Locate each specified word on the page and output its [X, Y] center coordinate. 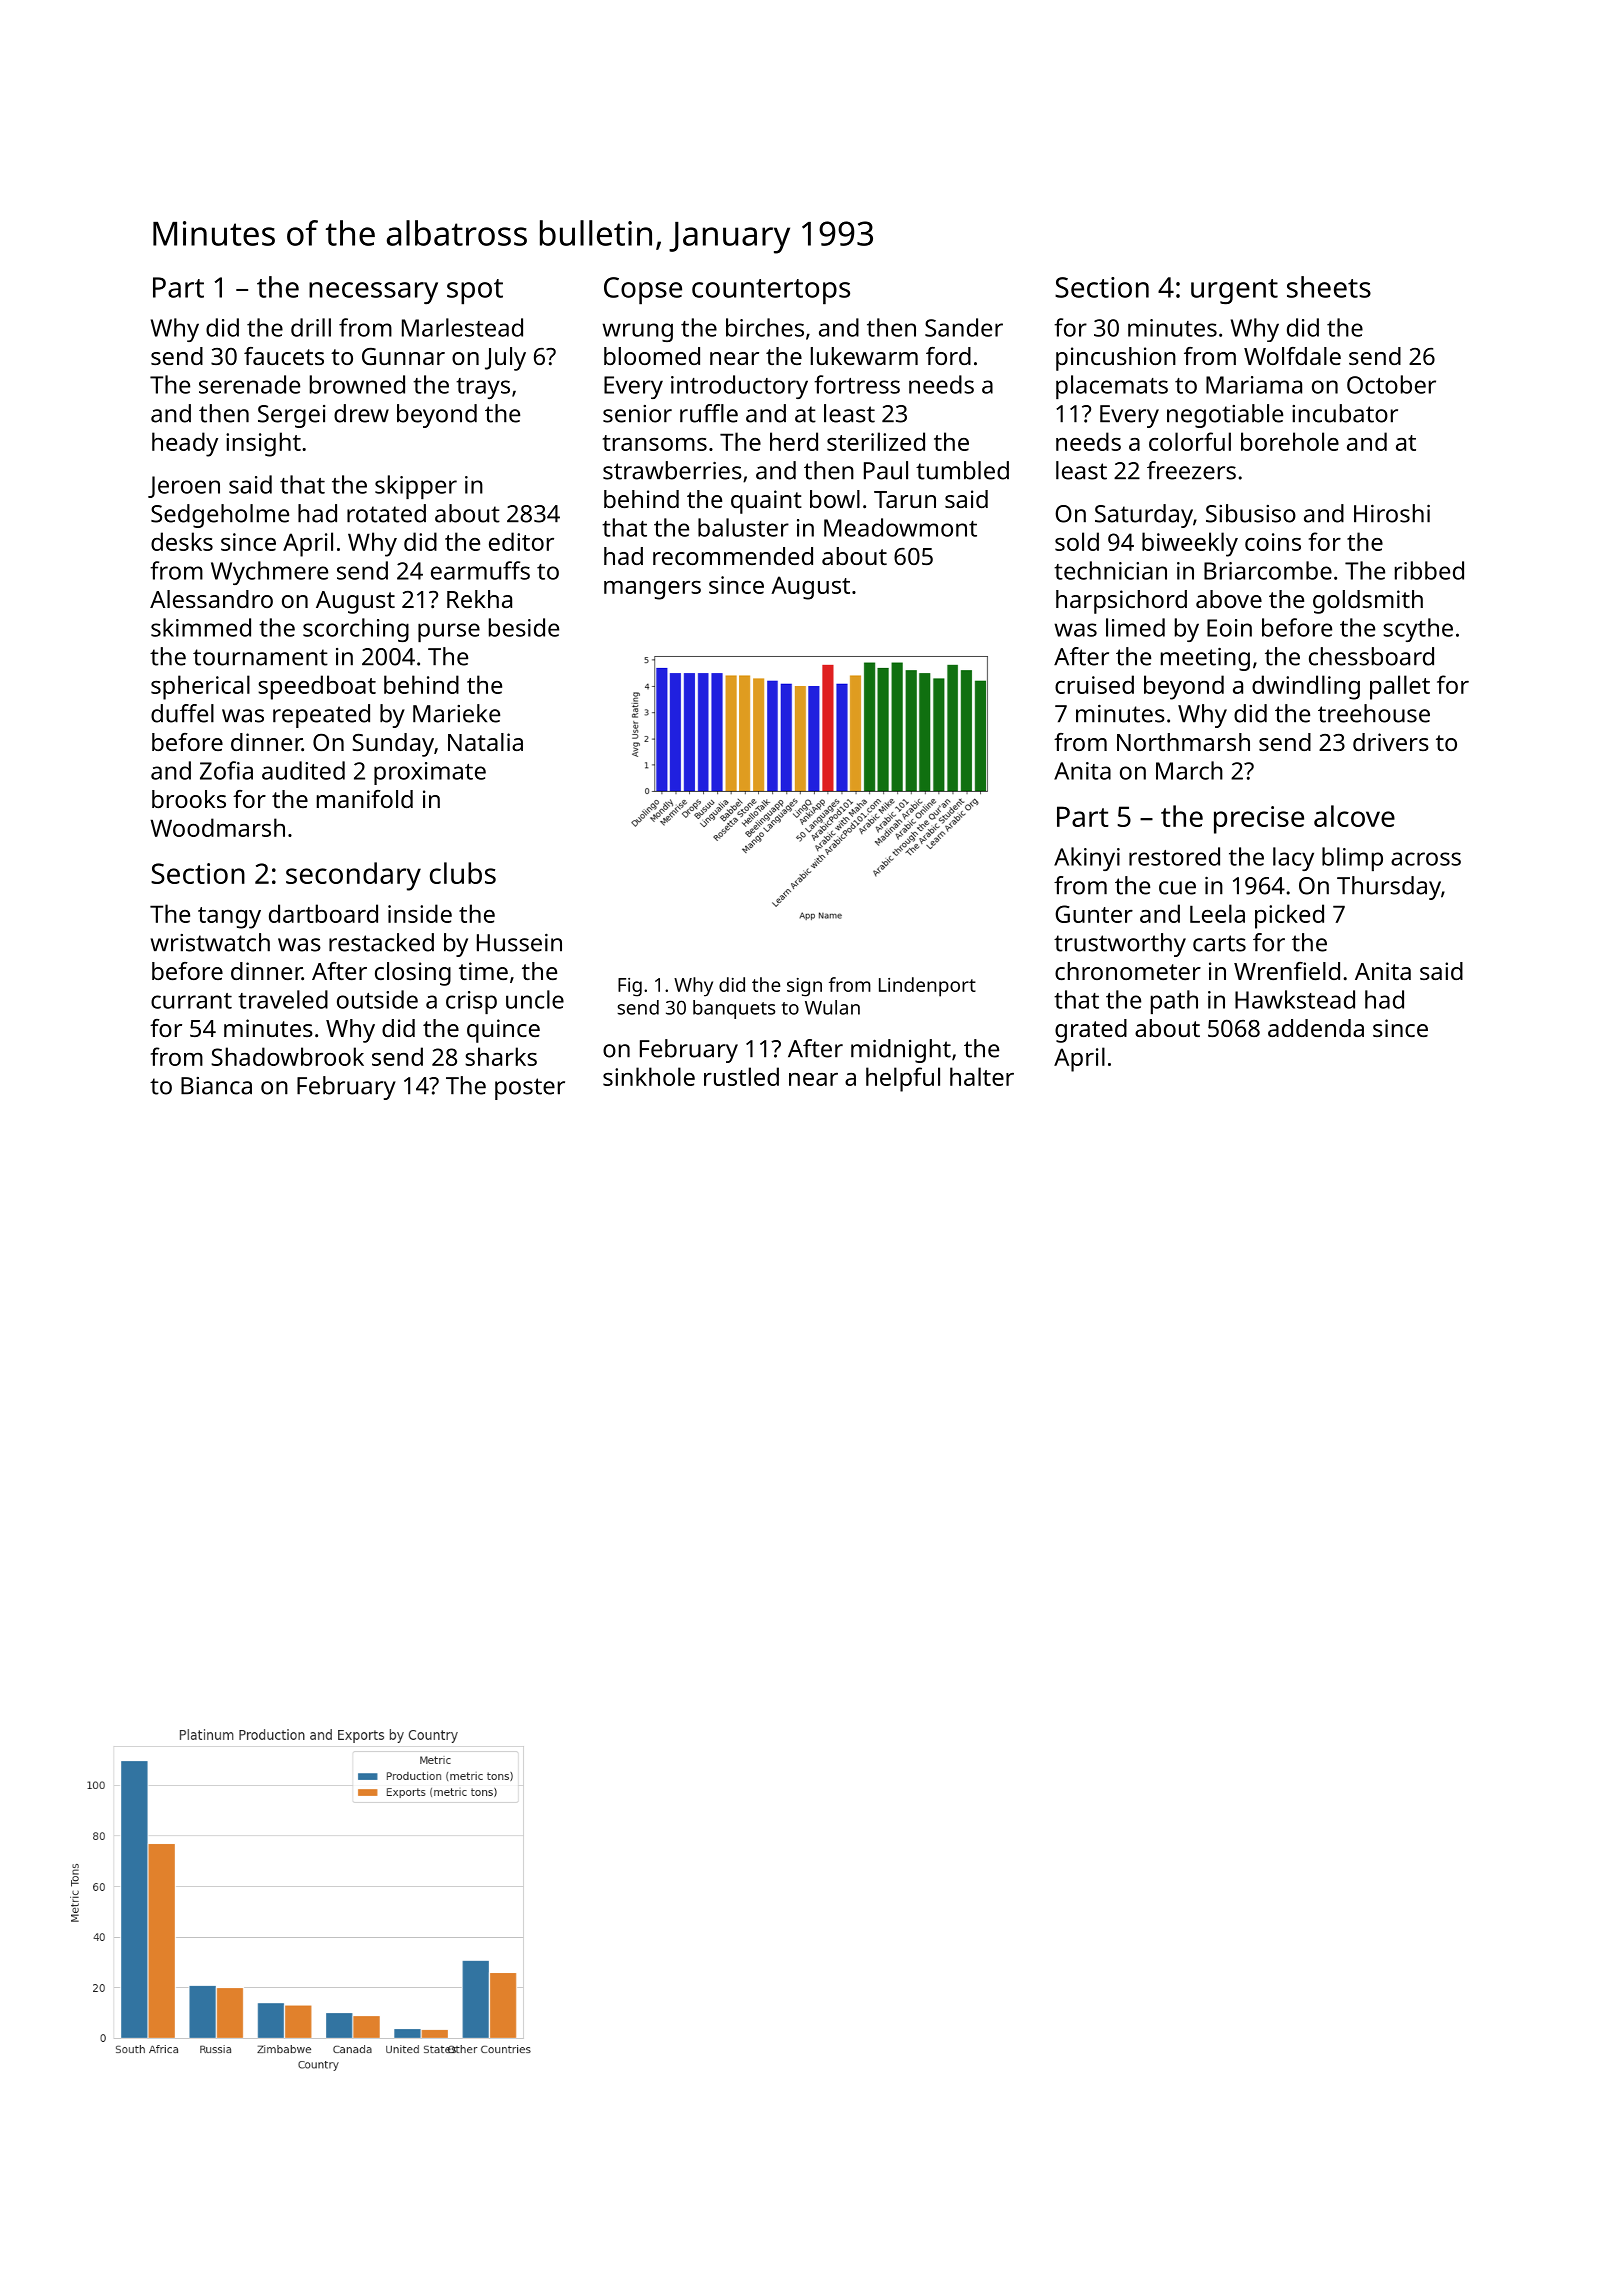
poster [530, 1089]
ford [948, 356]
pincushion [1116, 359]
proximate [430, 773]
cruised [1094, 684]
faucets [284, 356]
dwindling [1306, 687]
